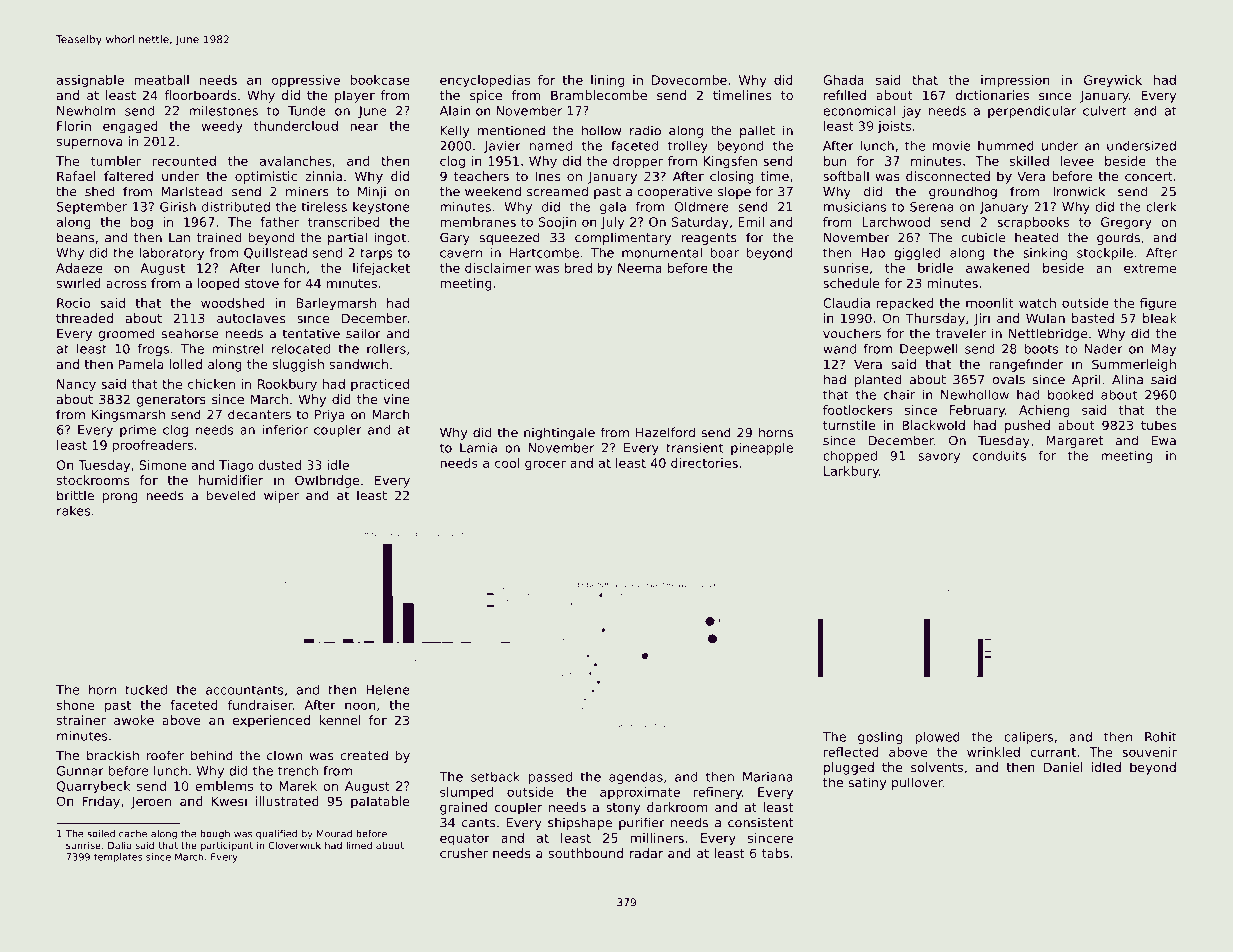 This screenshot has height=952, width=1233. I want to click on Ironwick, so click(1079, 191).
